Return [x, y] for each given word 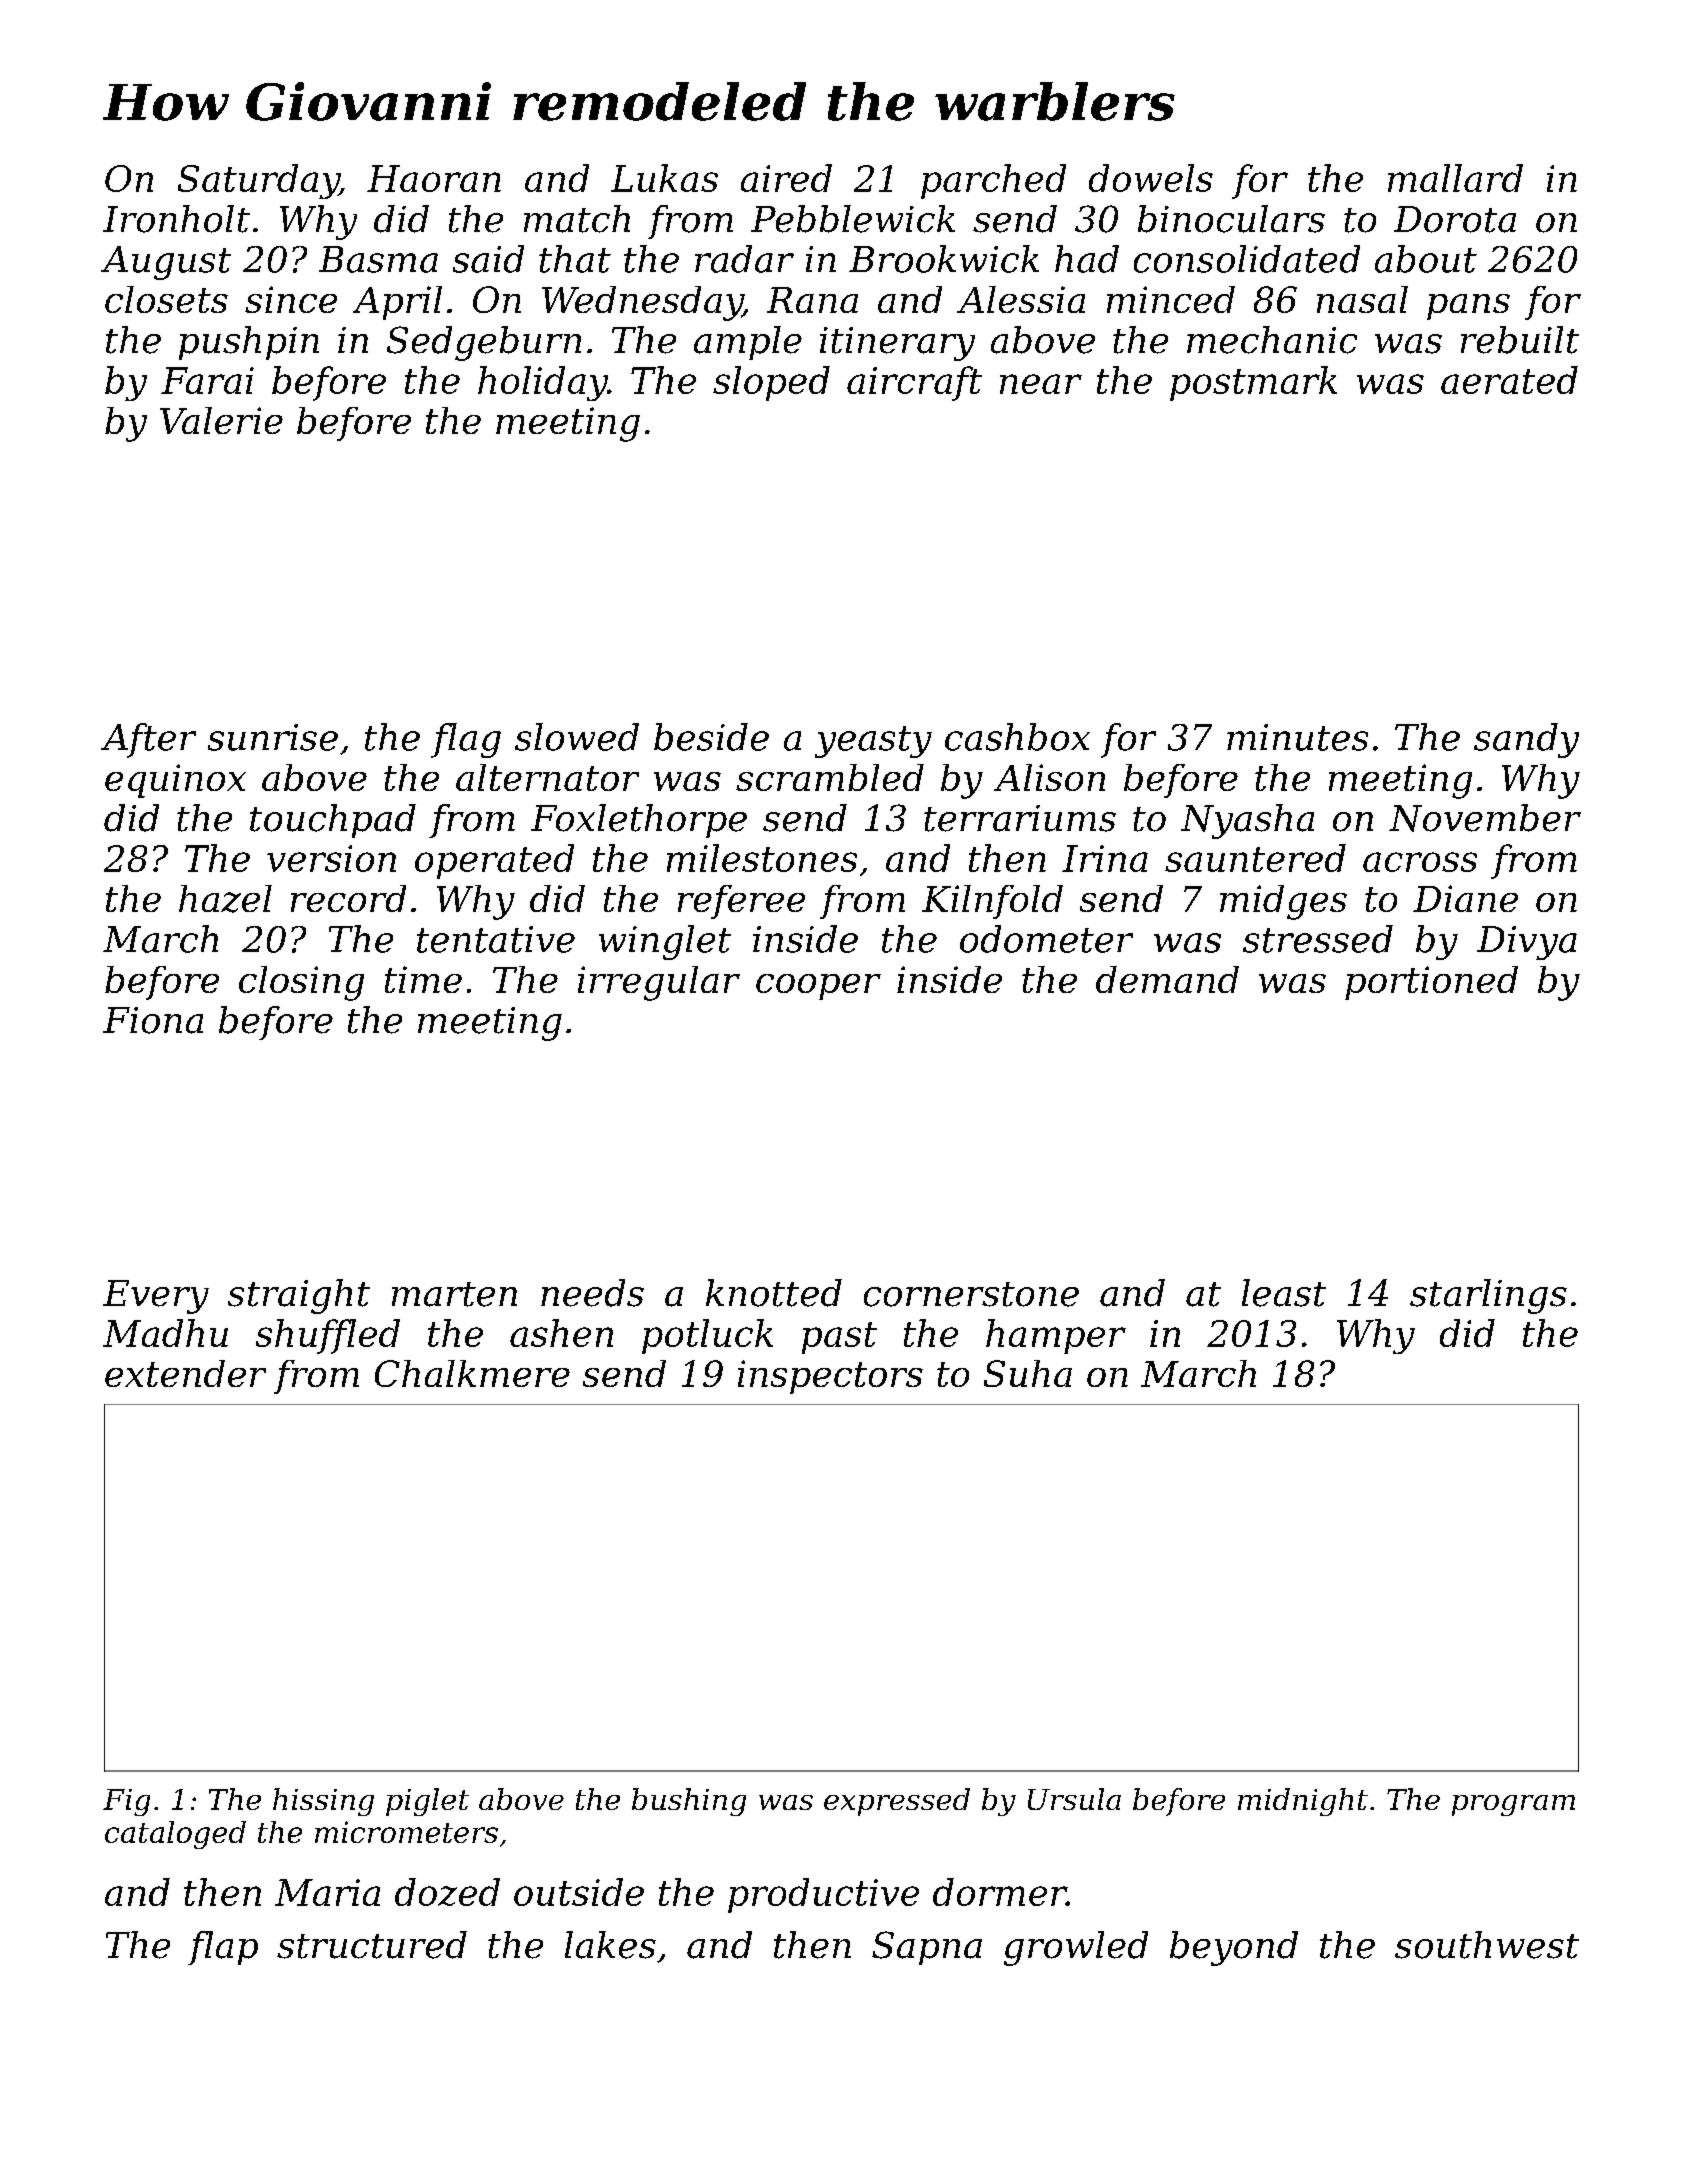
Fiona [153, 1020]
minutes [1297, 737]
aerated [1509, 380]
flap [223, 1948]
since [291, 299]
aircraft [914, 383]
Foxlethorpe [639, 821]
